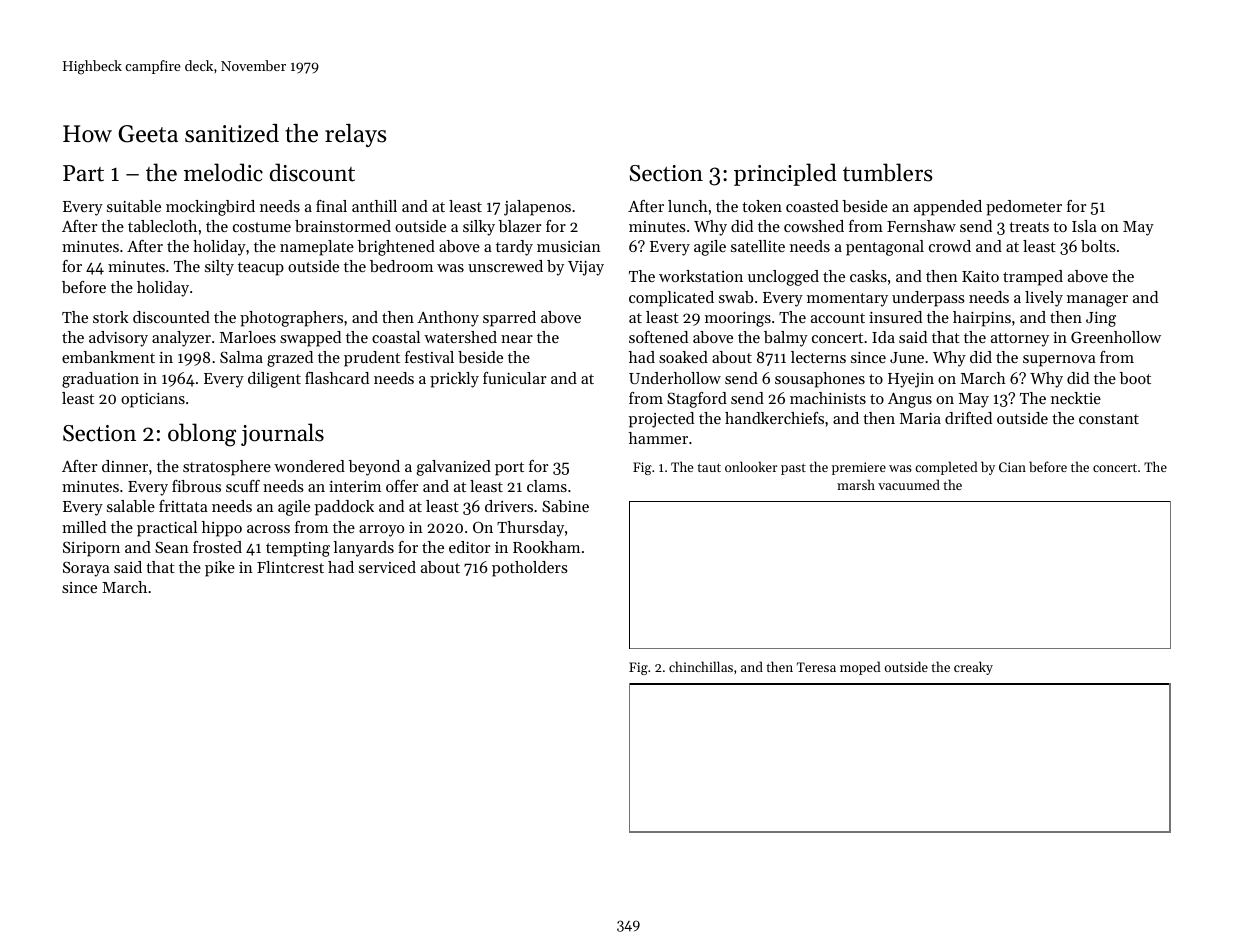 This screenshot has width=1233, height=952. I want to click on Soraya, so click(86, 569).
